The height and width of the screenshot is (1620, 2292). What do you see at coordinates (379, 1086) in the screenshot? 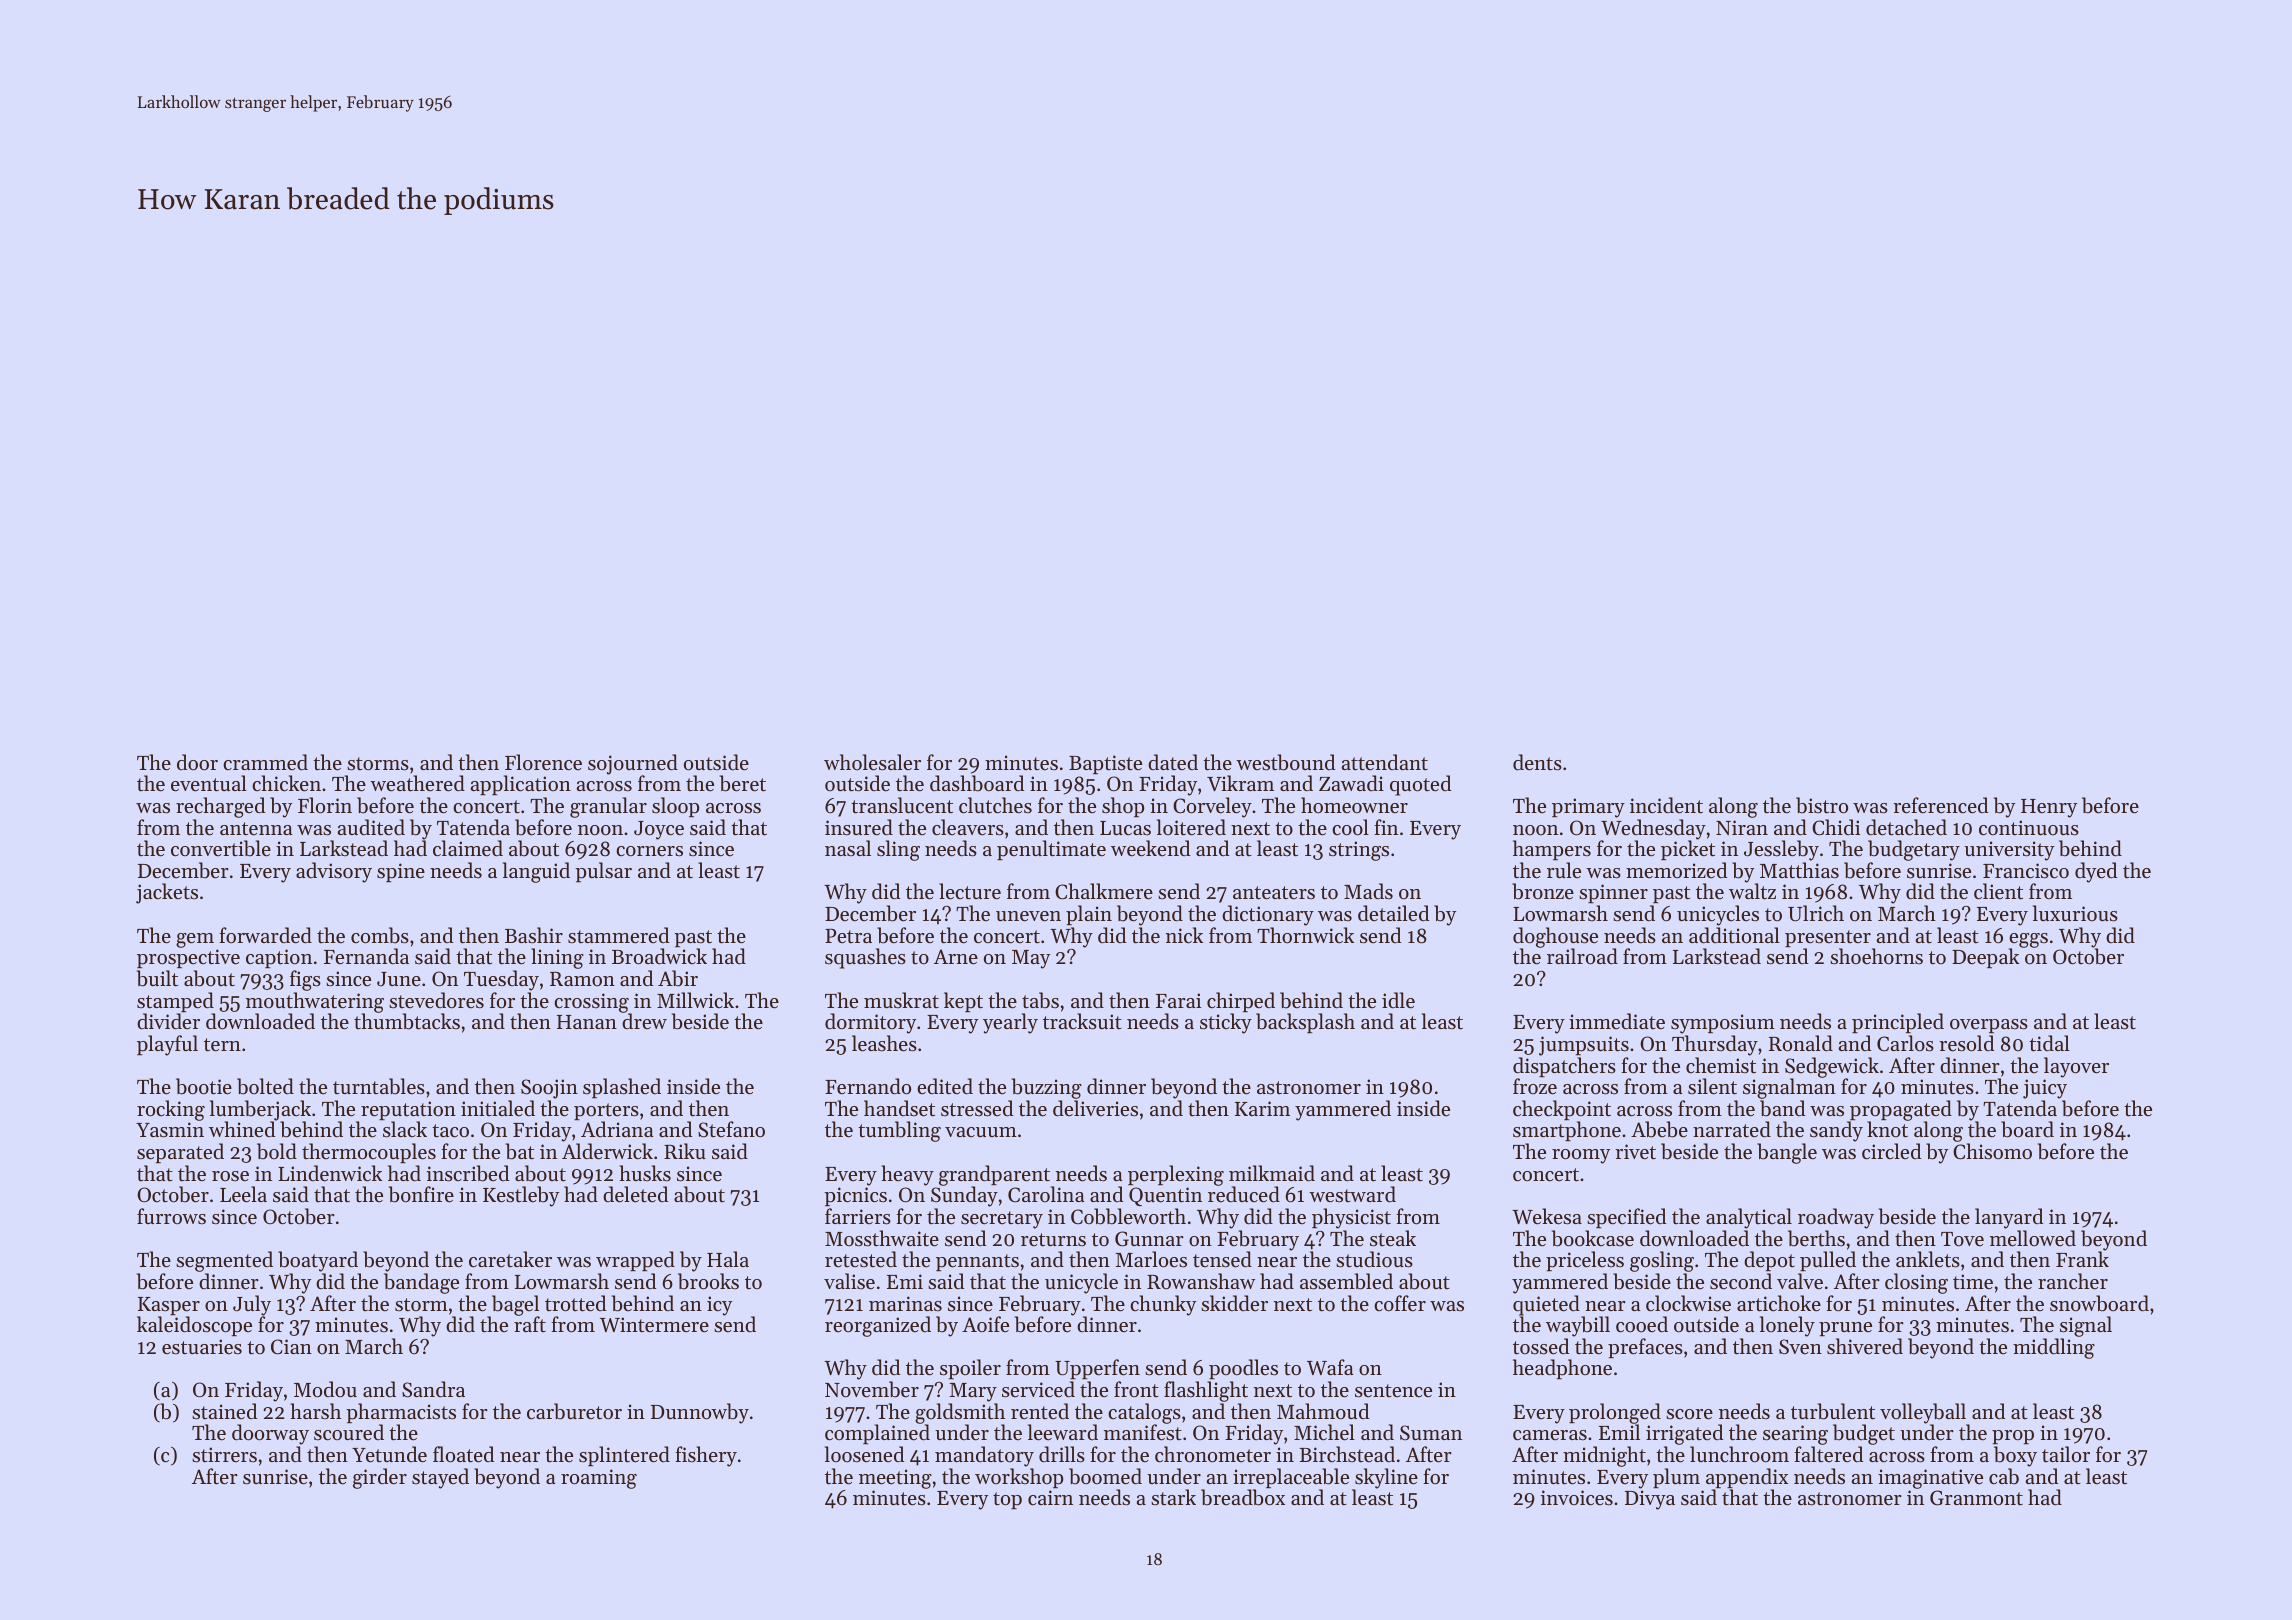
I see `turntables` at bounding box center [379, 1086].
